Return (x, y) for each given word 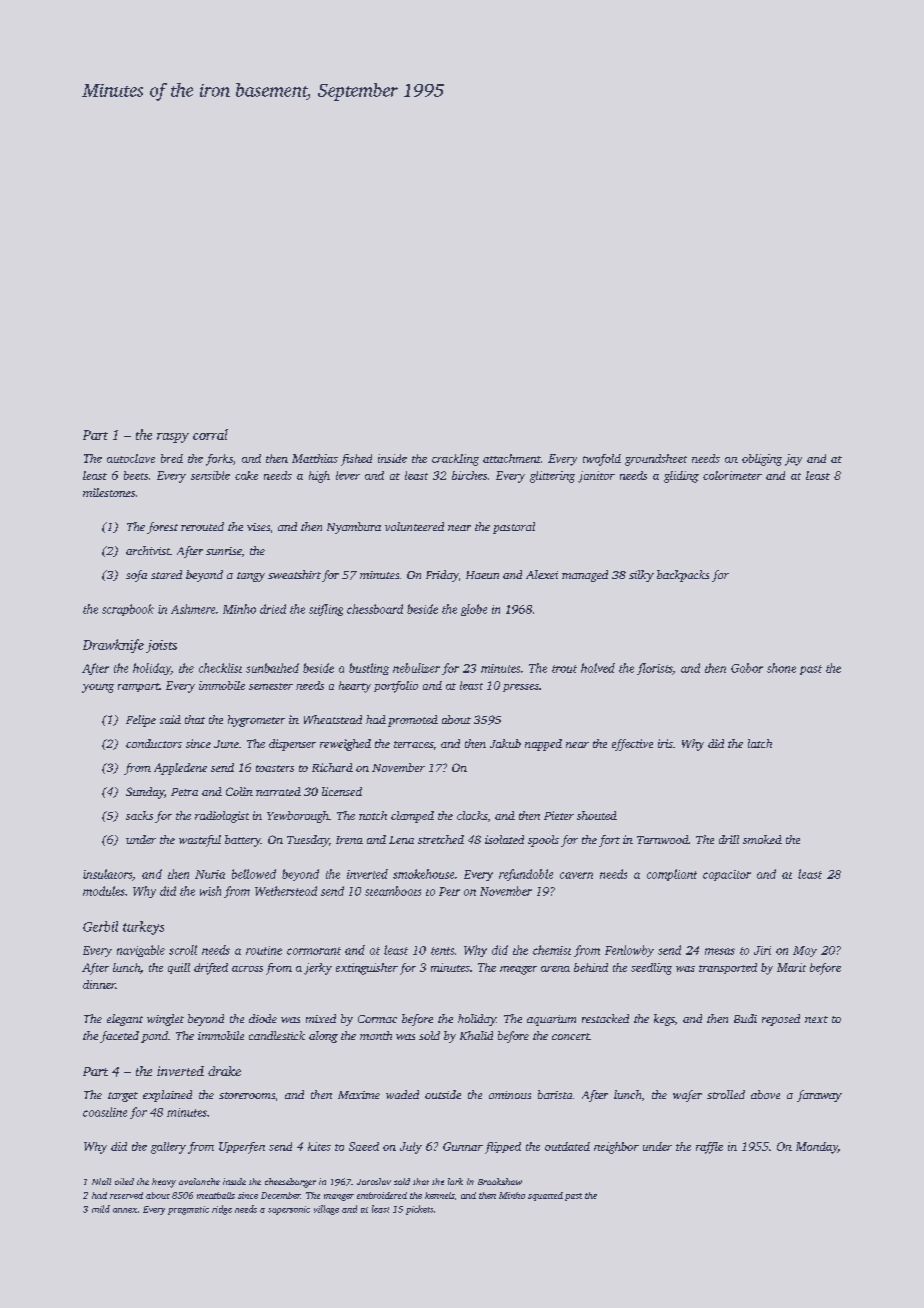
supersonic (289, 1210)
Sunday (145, 793)
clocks (472, 815)
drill (729, 839)
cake (246, 475)
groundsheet (656, 460)
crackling (455, 460)
